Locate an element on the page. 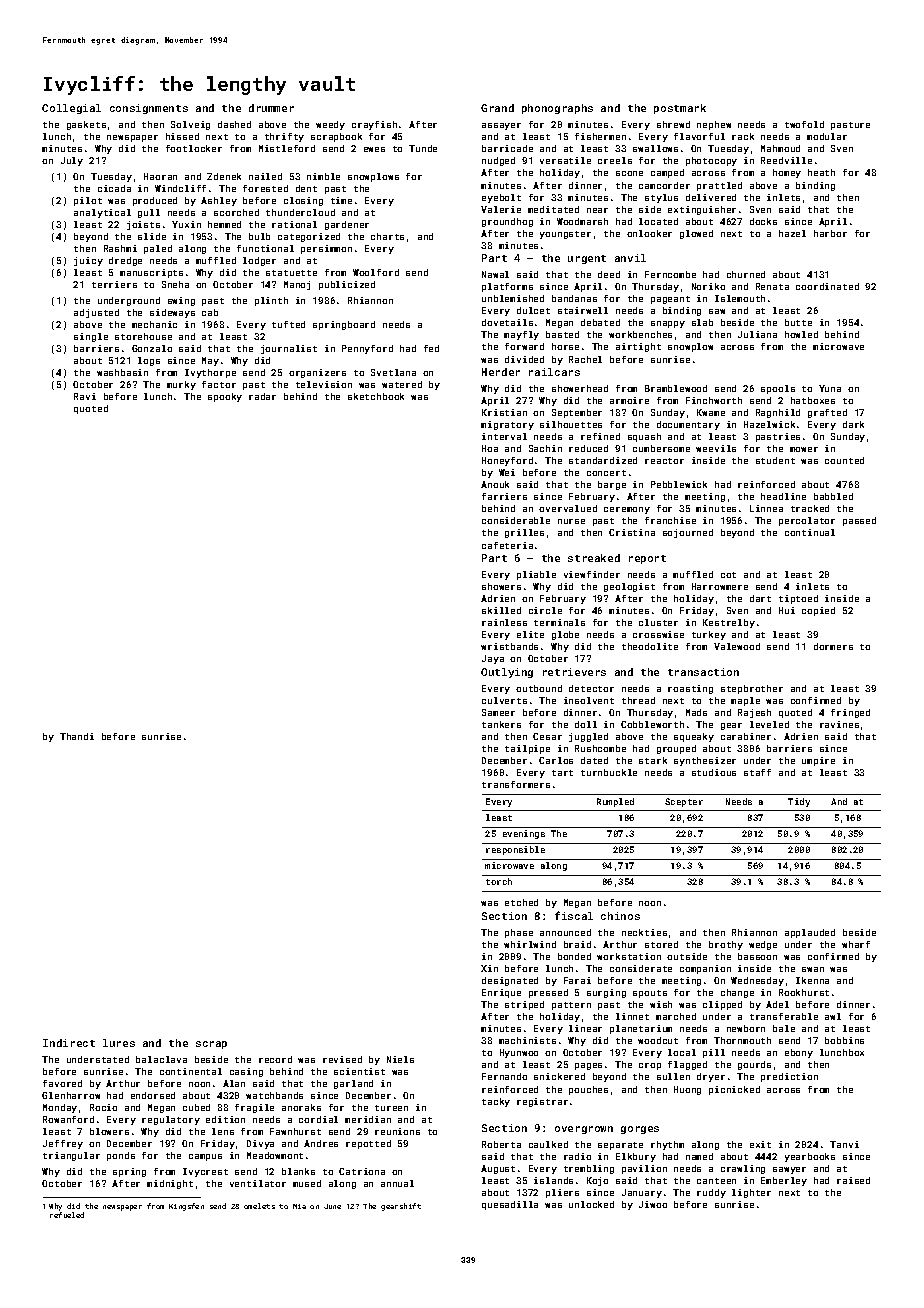 This page has width=924, height=1308. striped is located at coordinates (524, 1005).
